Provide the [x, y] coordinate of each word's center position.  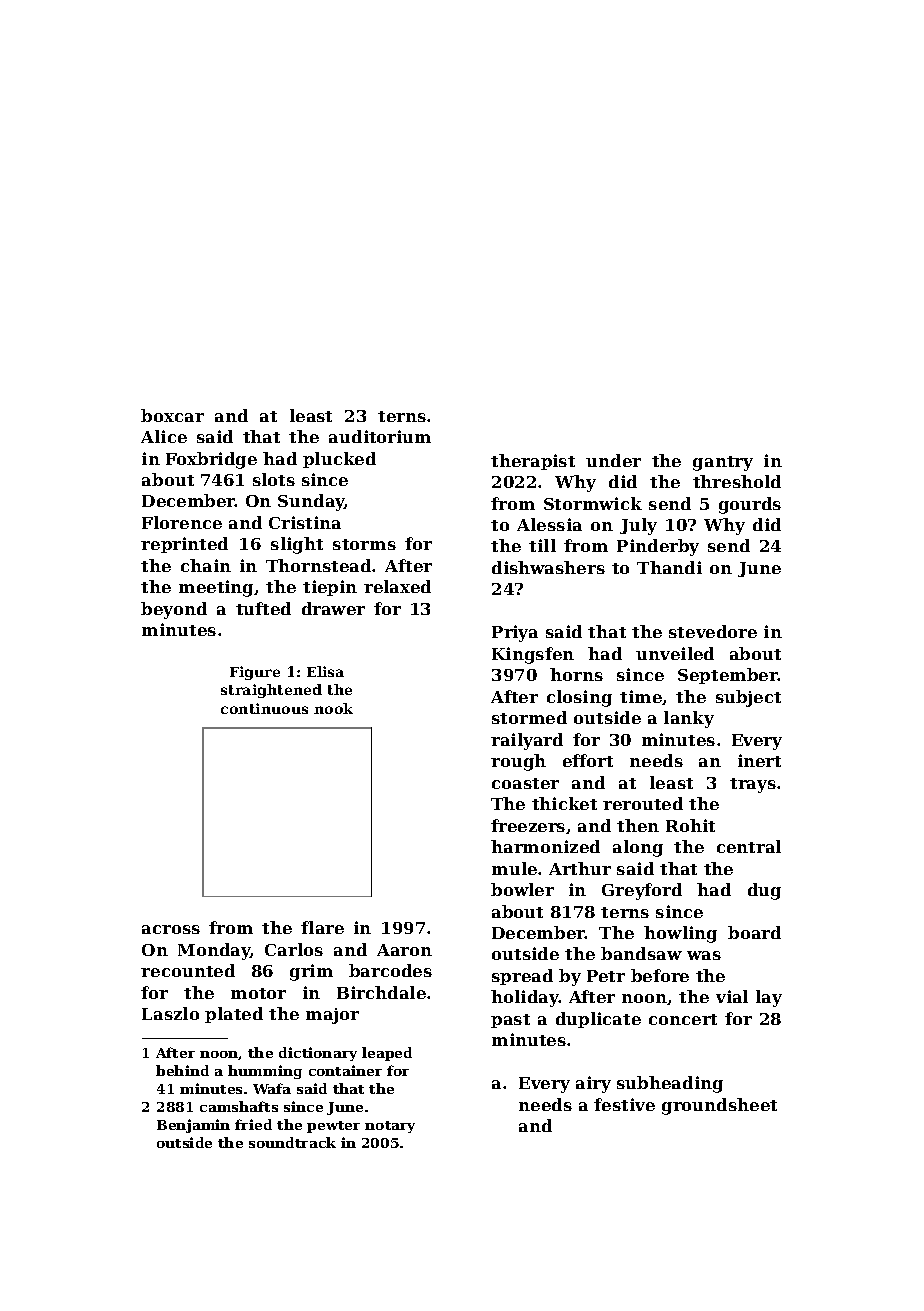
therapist [533, 462]
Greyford [642, 891]
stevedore [713, 631]
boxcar [172, 415]
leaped [387, 1054]
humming [265, 1072]
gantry [723, 463]
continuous [264, 708]
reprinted [184, 545]
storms [364, 544]
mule [514, 868]
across [171, 929]
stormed [529, 717]
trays [753, 785]
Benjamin [193, 1126]
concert [683, 1019]
